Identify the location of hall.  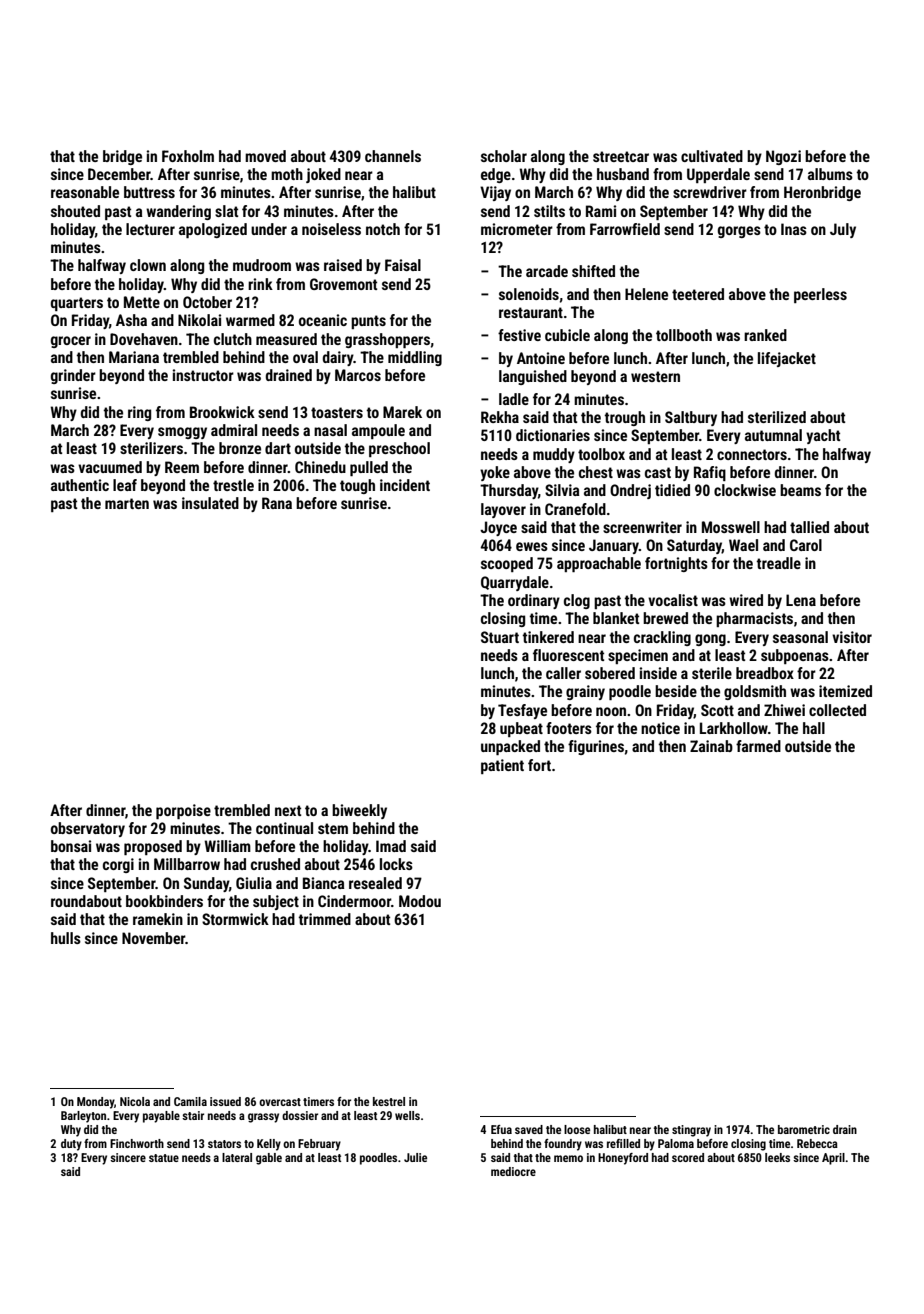
(814, 728).
